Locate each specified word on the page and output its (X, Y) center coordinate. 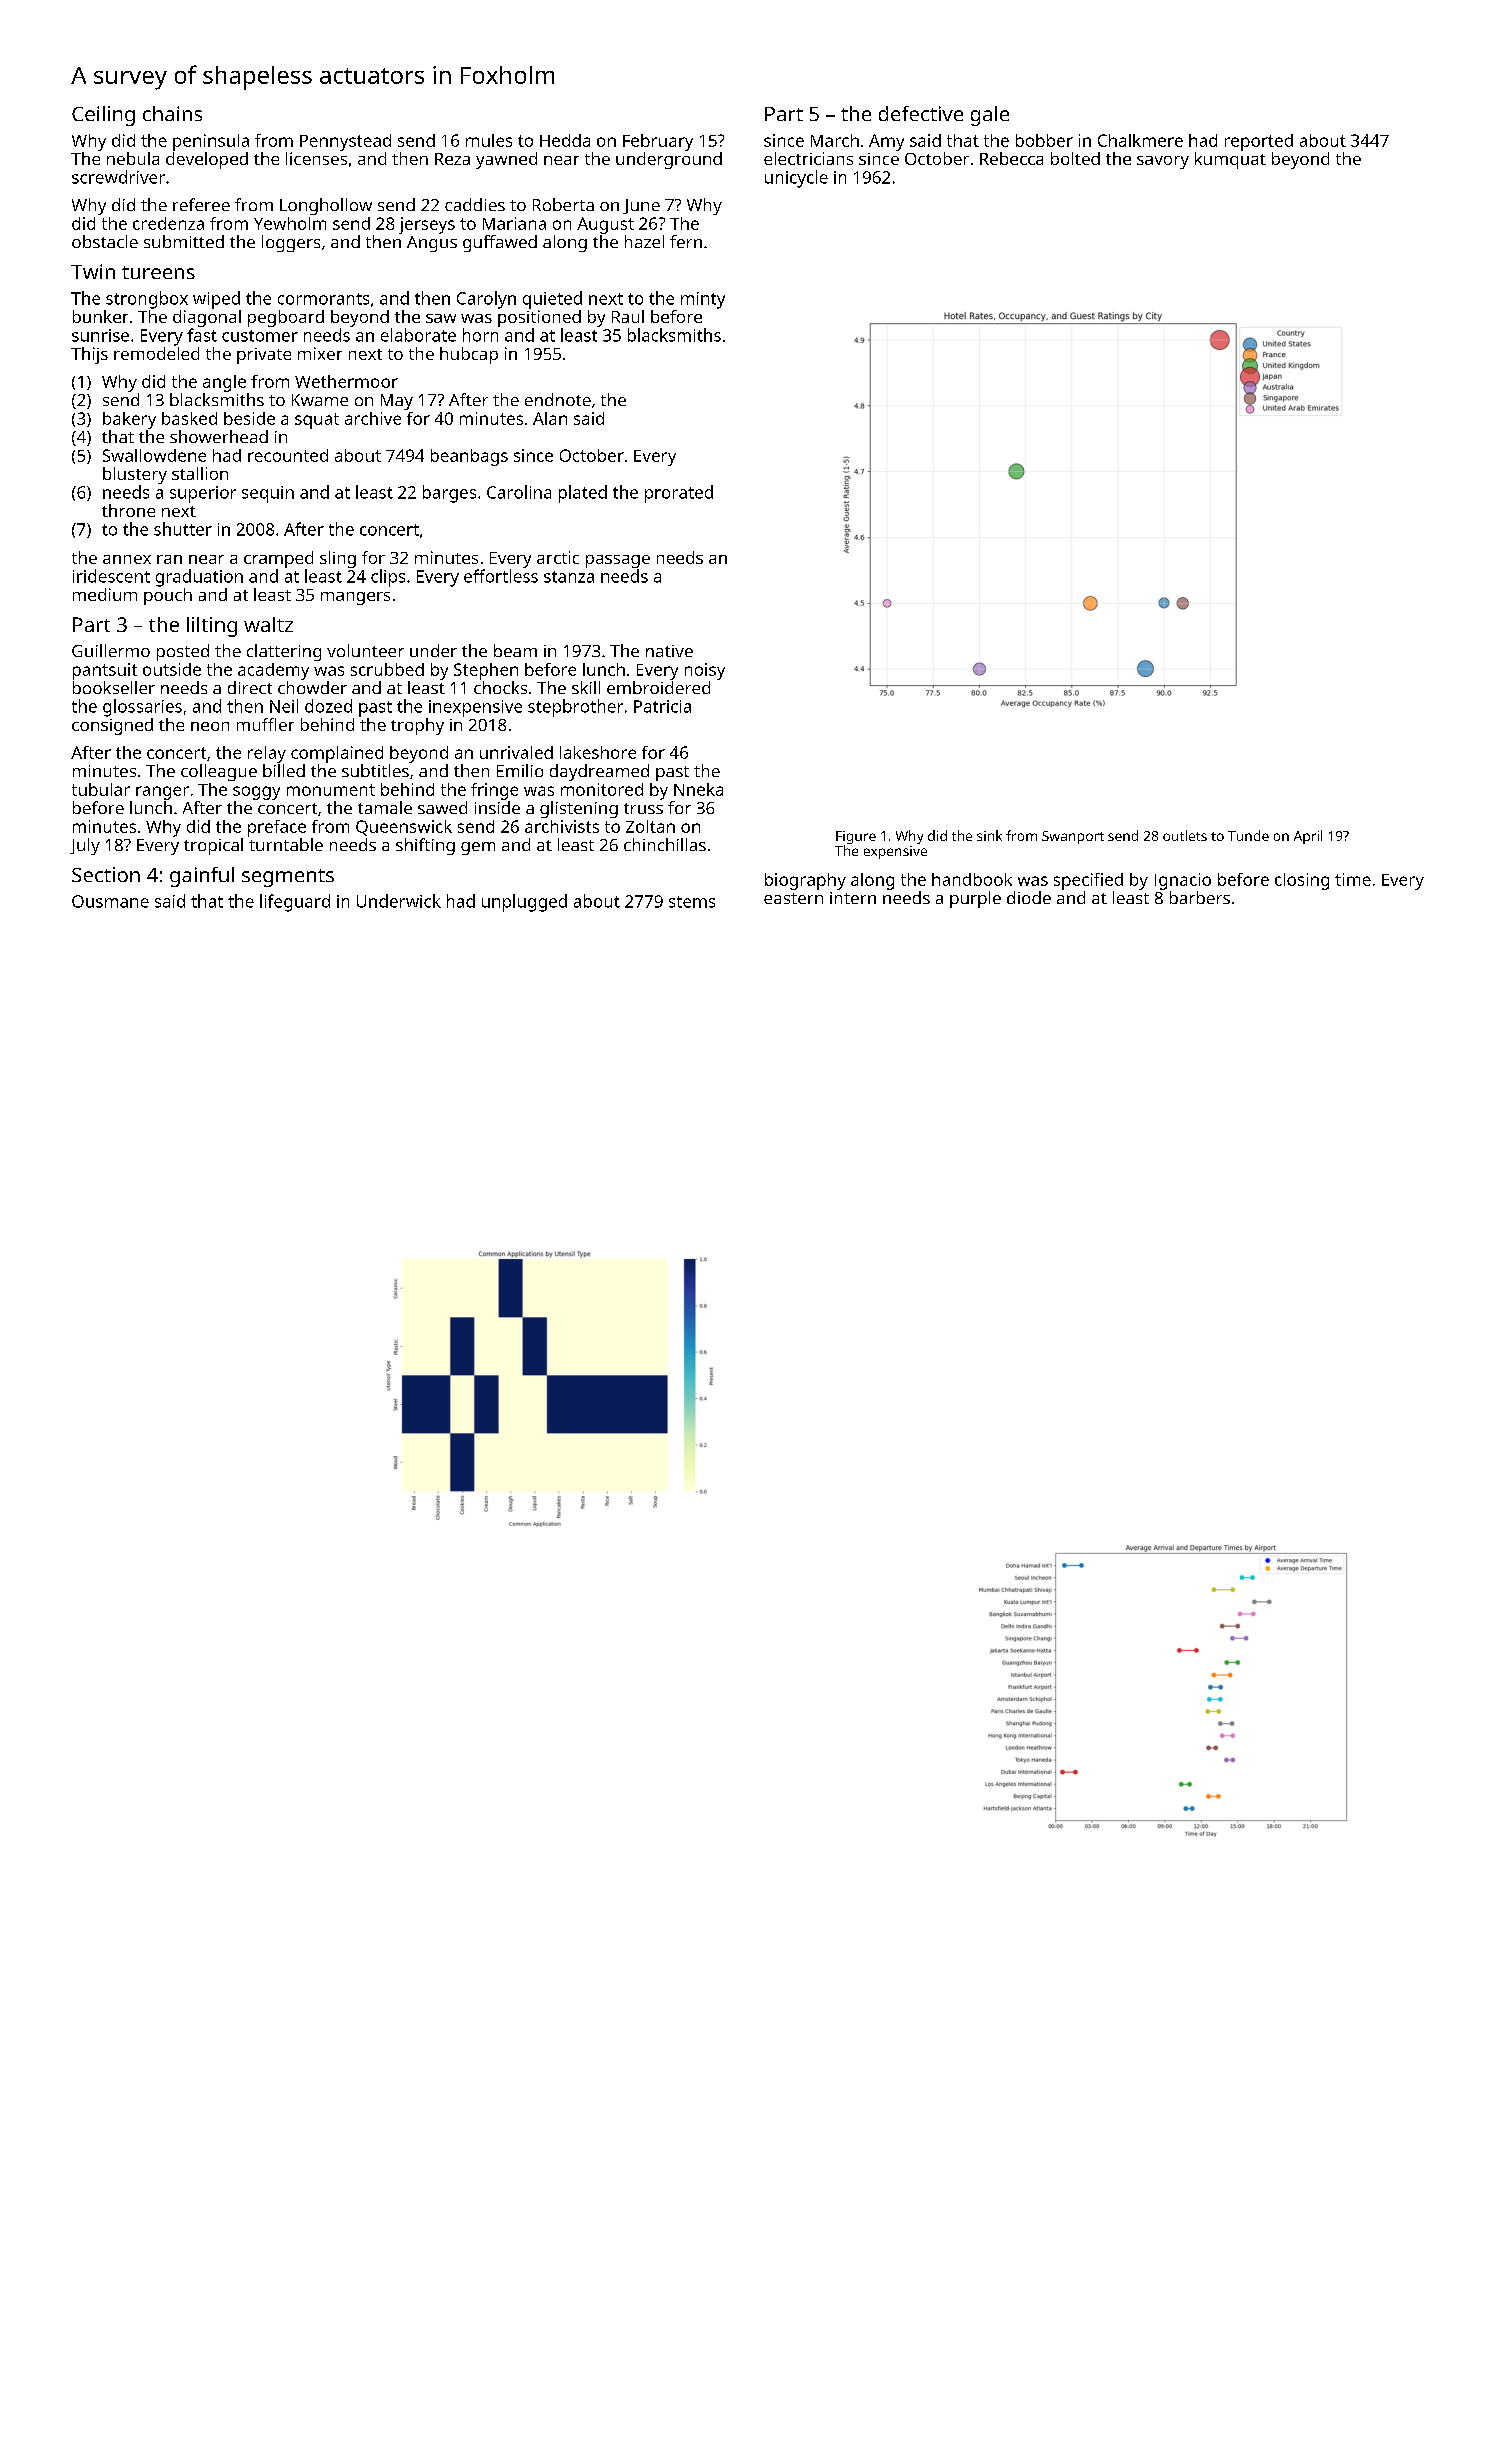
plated (583, 494)
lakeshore (598, 752)
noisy (705, 671)
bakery (129, 420)
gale (990, 116)
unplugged (524, 903)
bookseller (114, 687)
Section (106, 874)
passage (618, 561)
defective (921, 113)
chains (172, 113)
